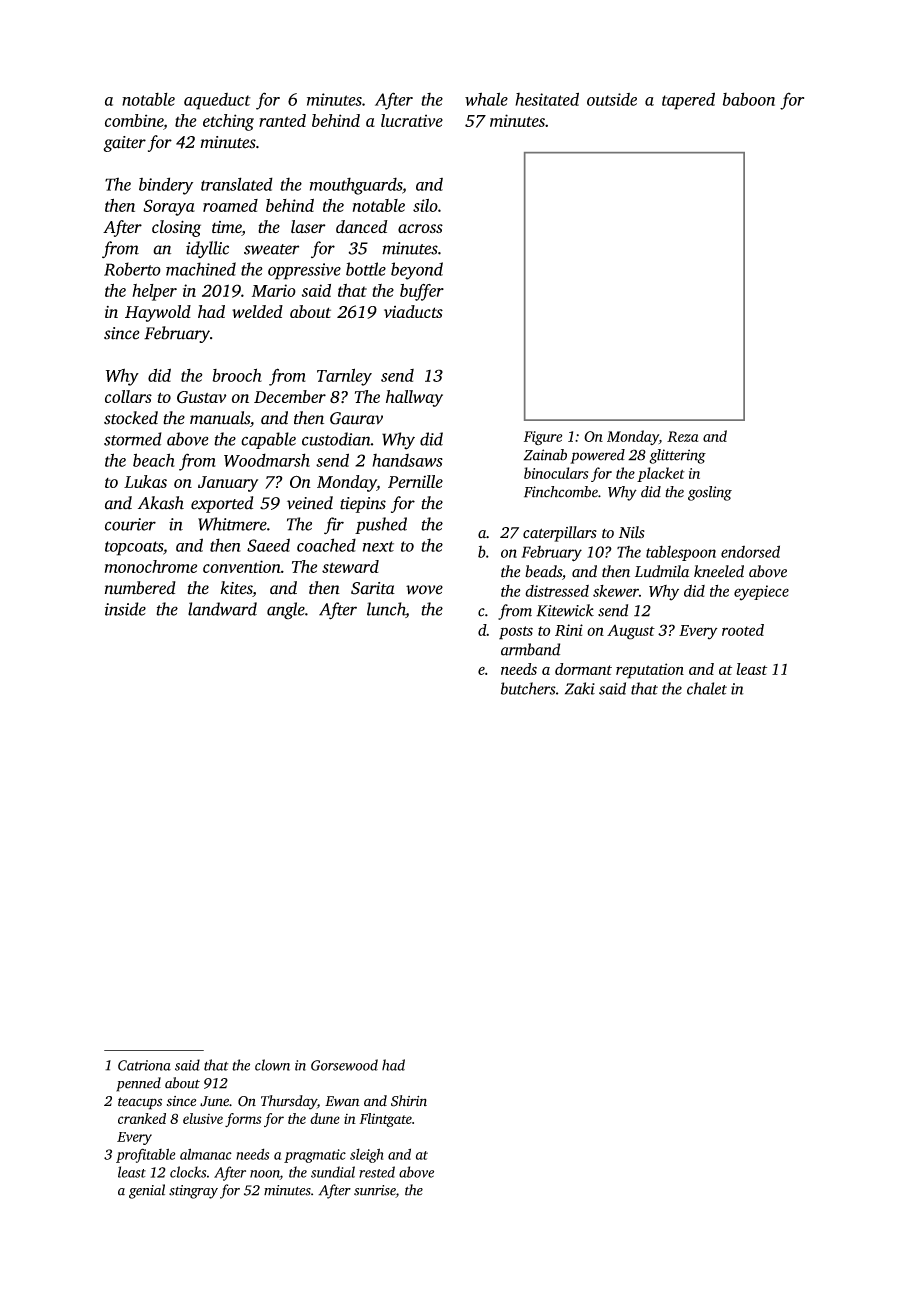 This screenshot has height=1316, width=908. What do you see at coordinates (412, 120) in the screenshot?
I see `lucrative` at bounding box center [412, 120].
